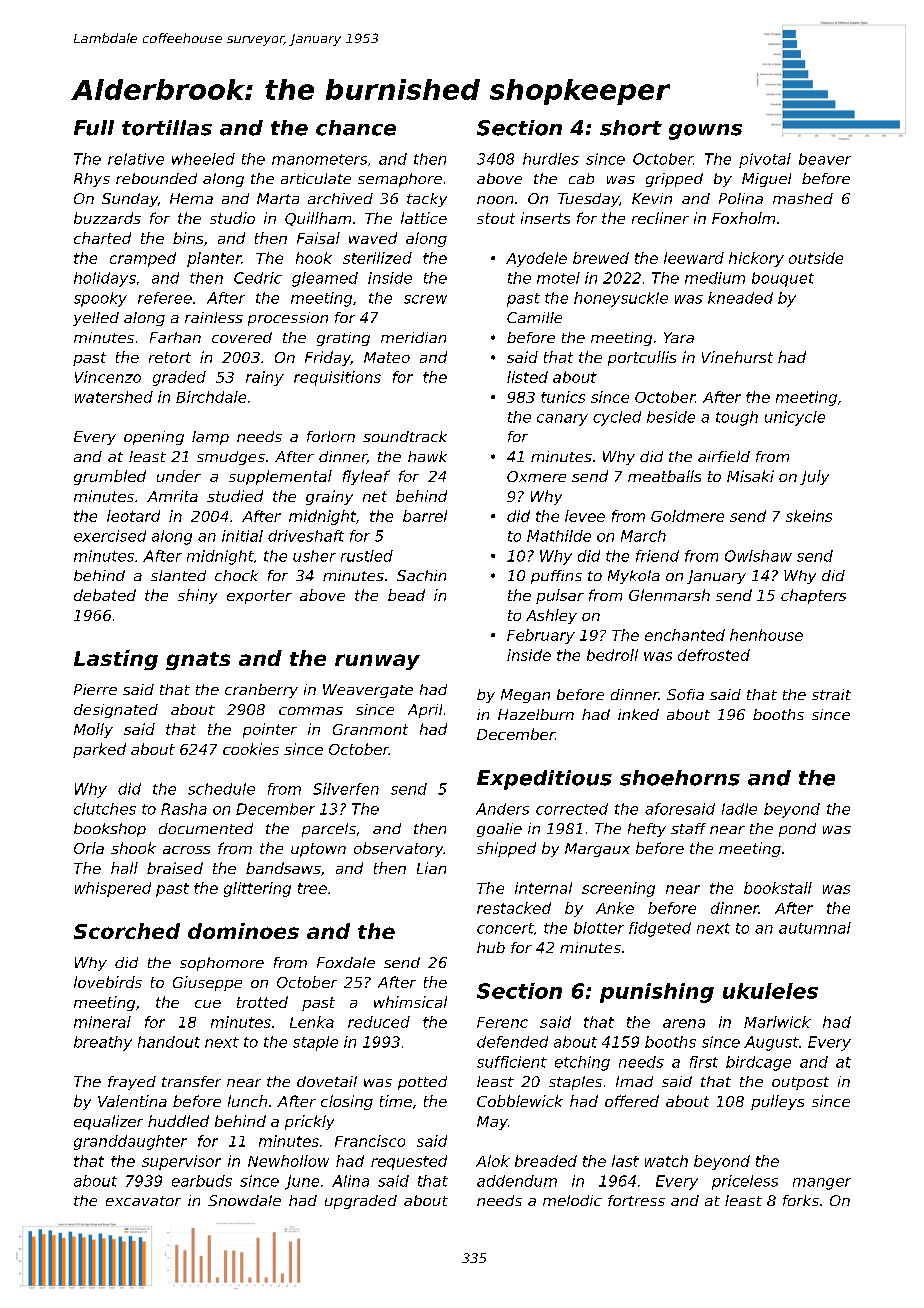  Describe the element at coordinates (154, 438) in the screenshot. I see `opening` at that location.
